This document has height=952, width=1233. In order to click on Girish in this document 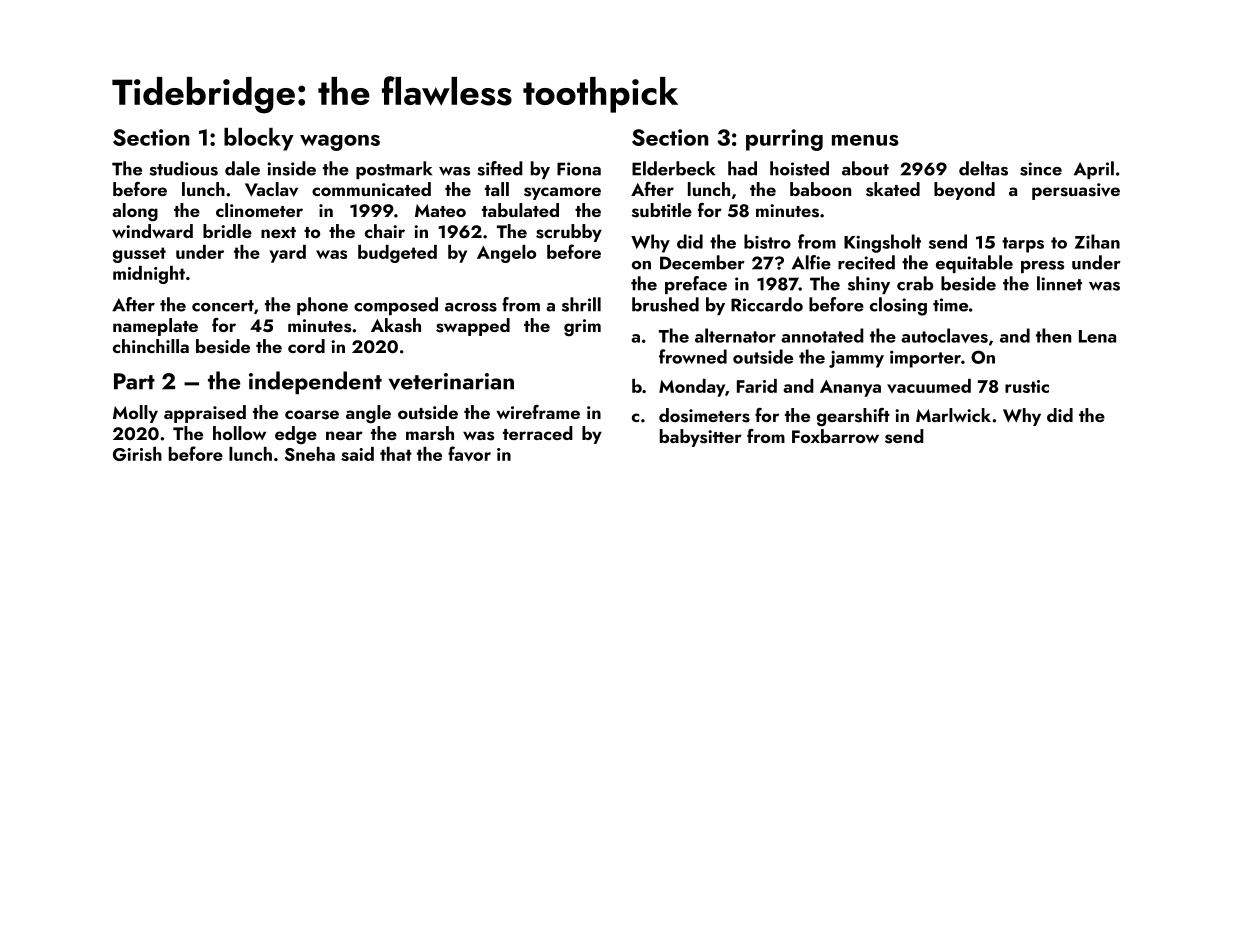, I will do `click(137, 454)`.
